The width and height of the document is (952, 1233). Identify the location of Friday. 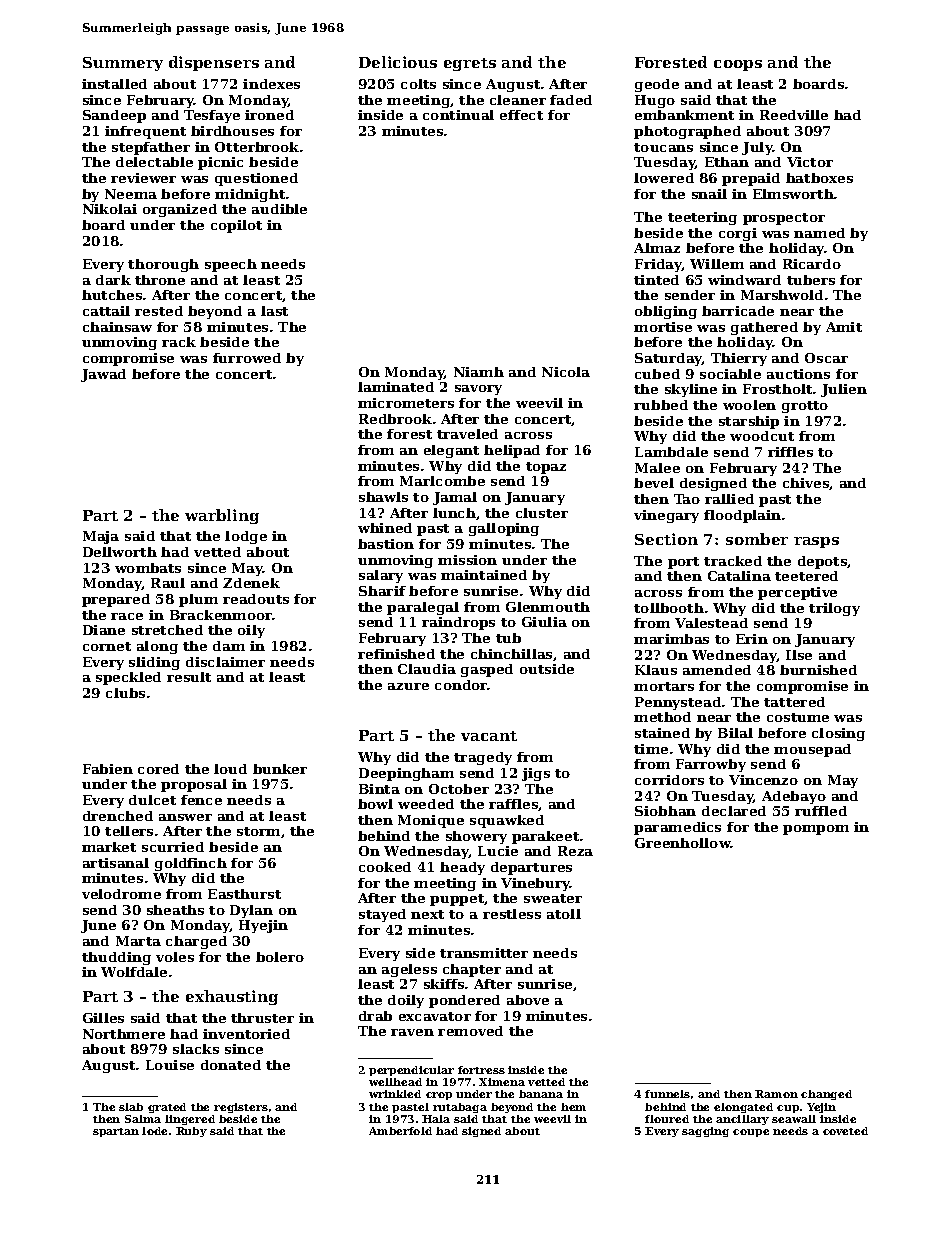
(658, 265).
